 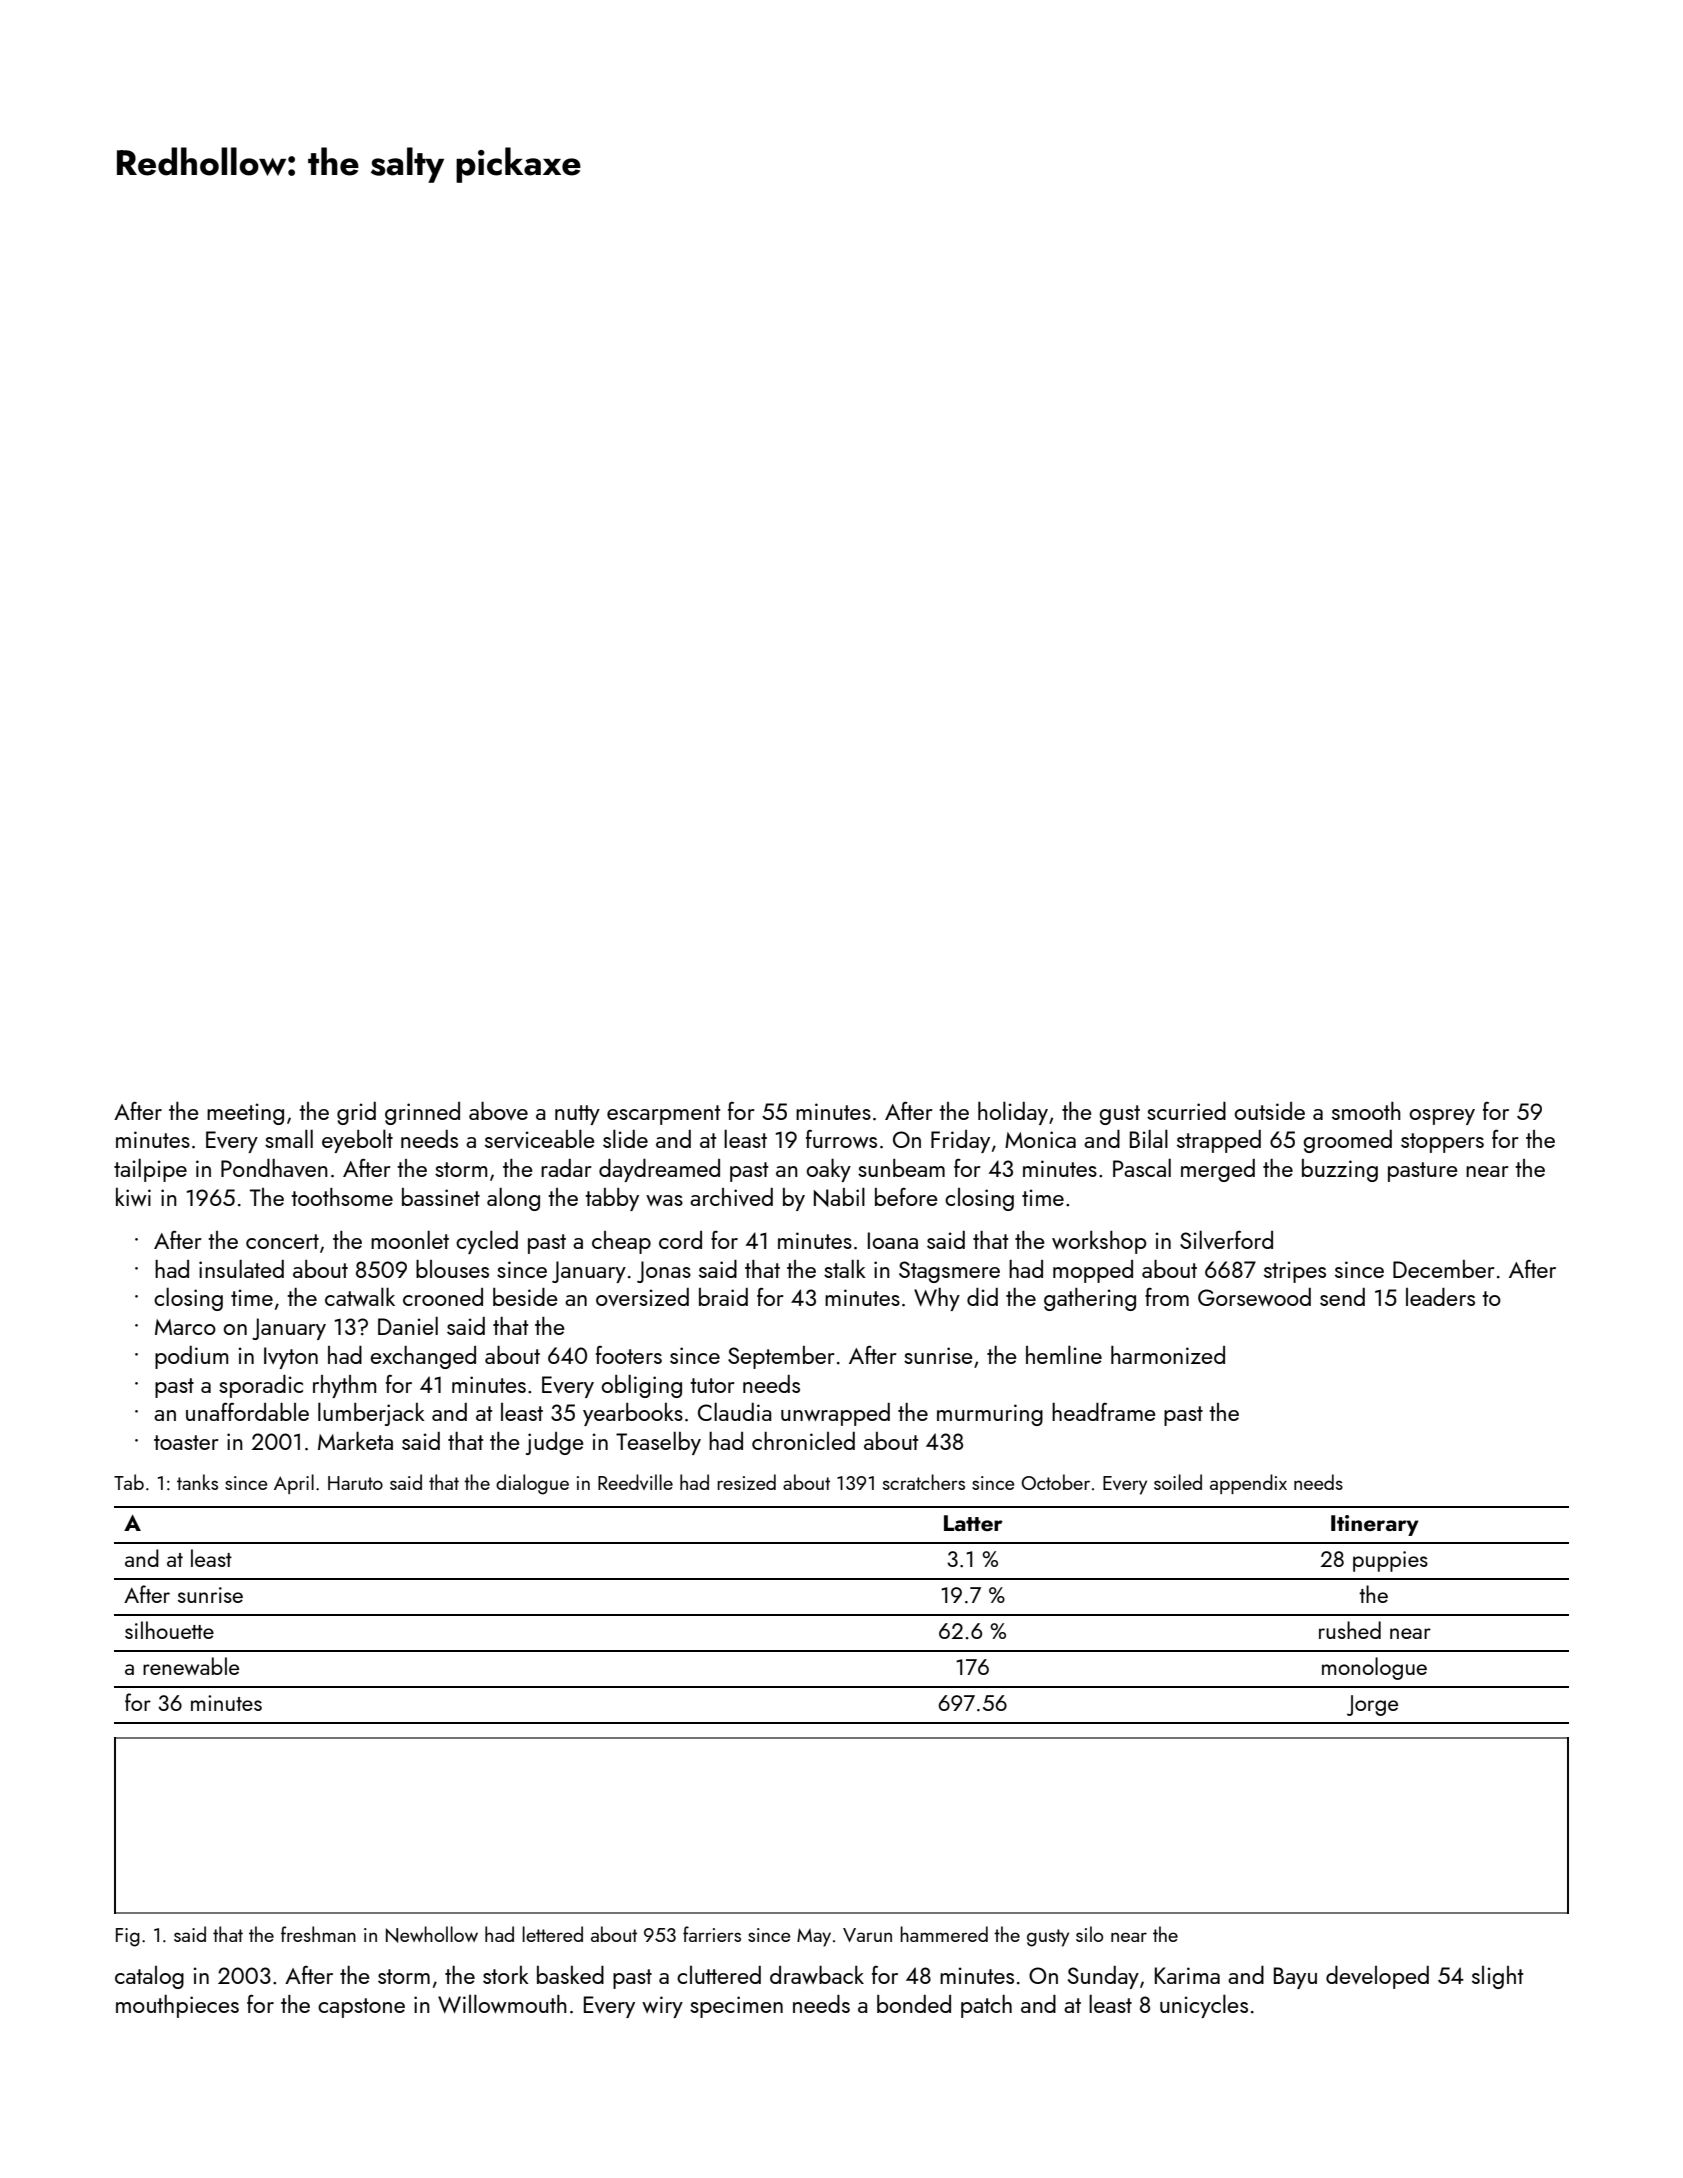 What do you see at coordinates (1375, 1525) in the document?
I see `Itinerary` at bounding box center [1375, 1525].
